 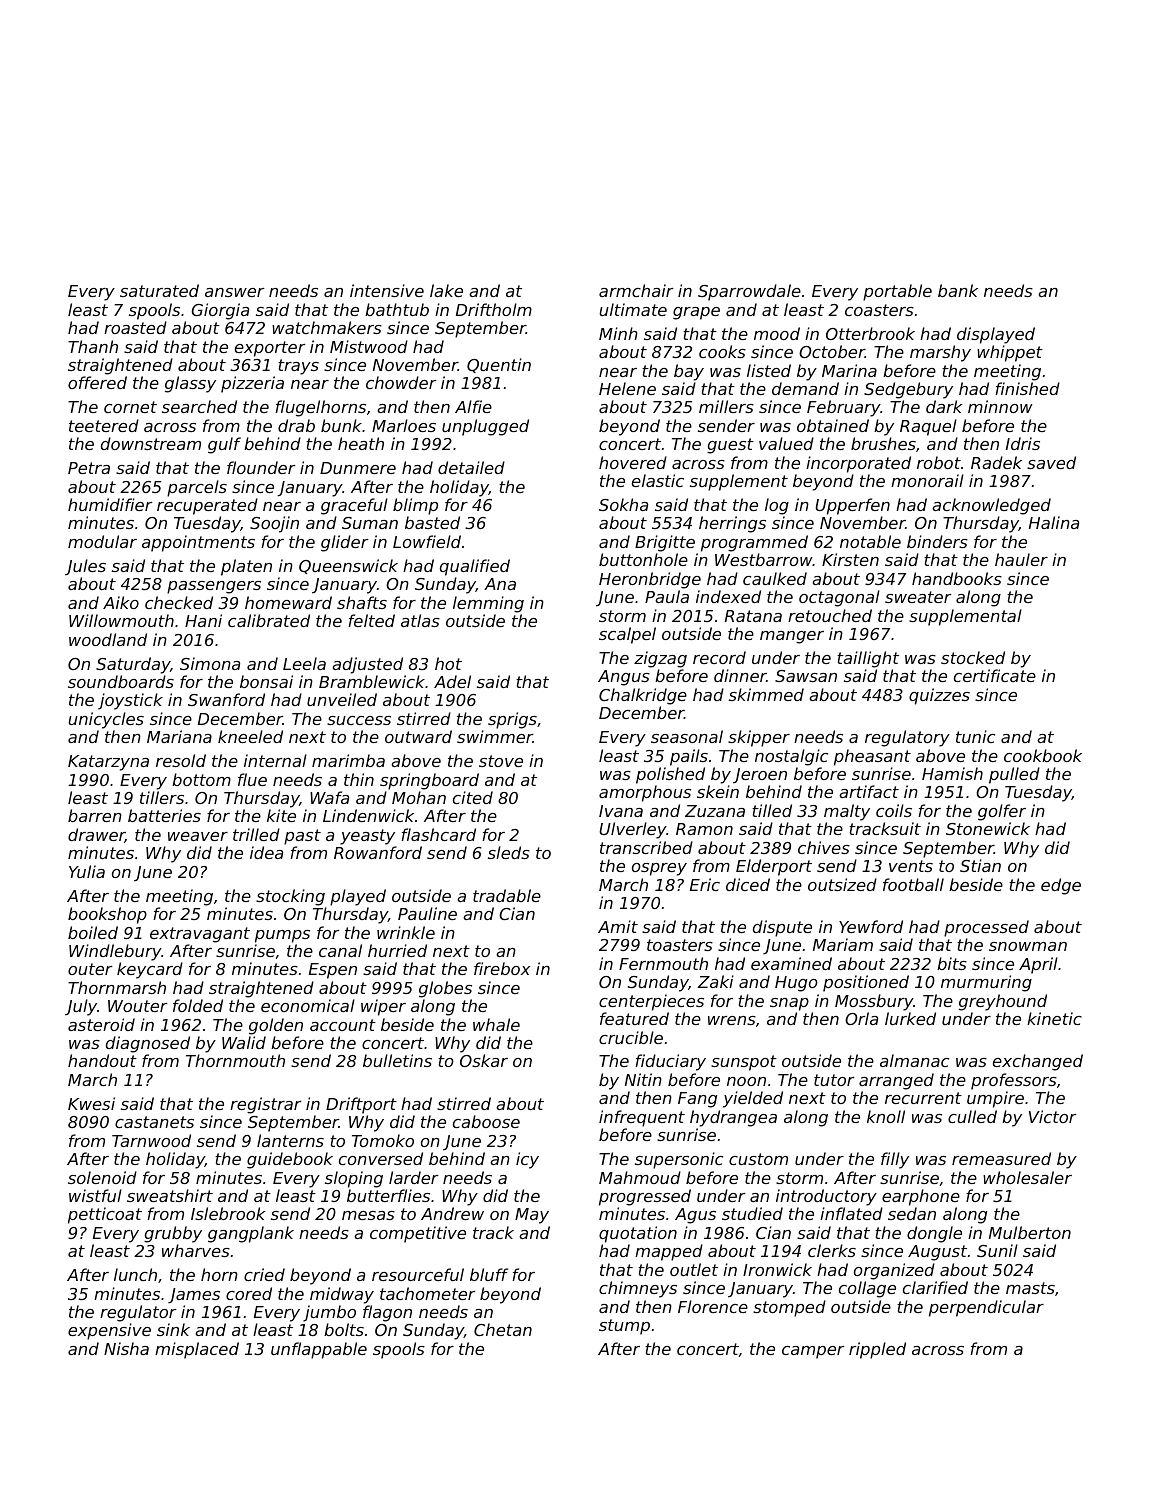 What do you see at coordinates (298, 367) in the image?
I see `trays` at bounding box center [298, 367].
